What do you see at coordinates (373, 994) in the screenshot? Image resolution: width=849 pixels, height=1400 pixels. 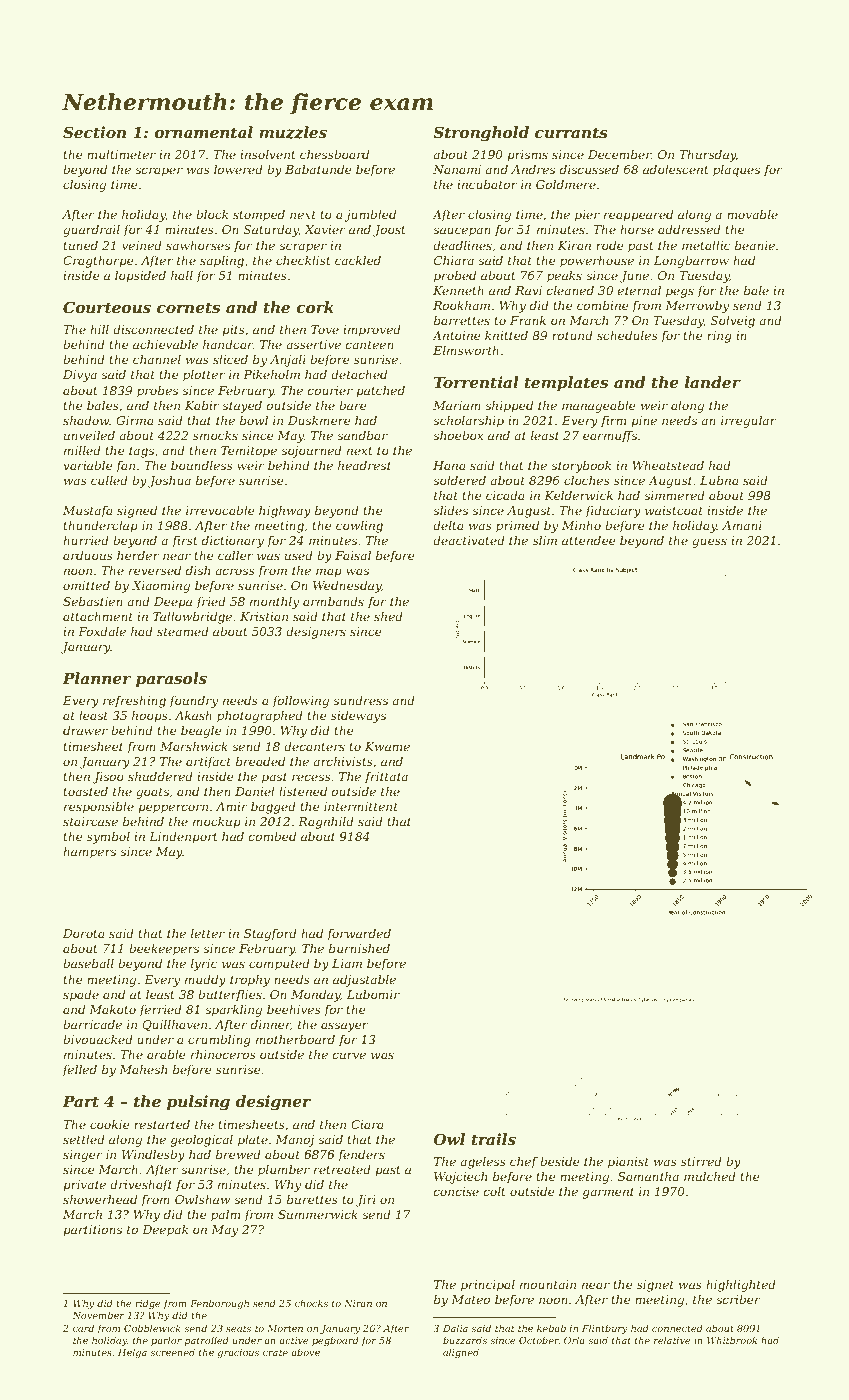 I see `Lubomir` at bounding box center [373, 994].
